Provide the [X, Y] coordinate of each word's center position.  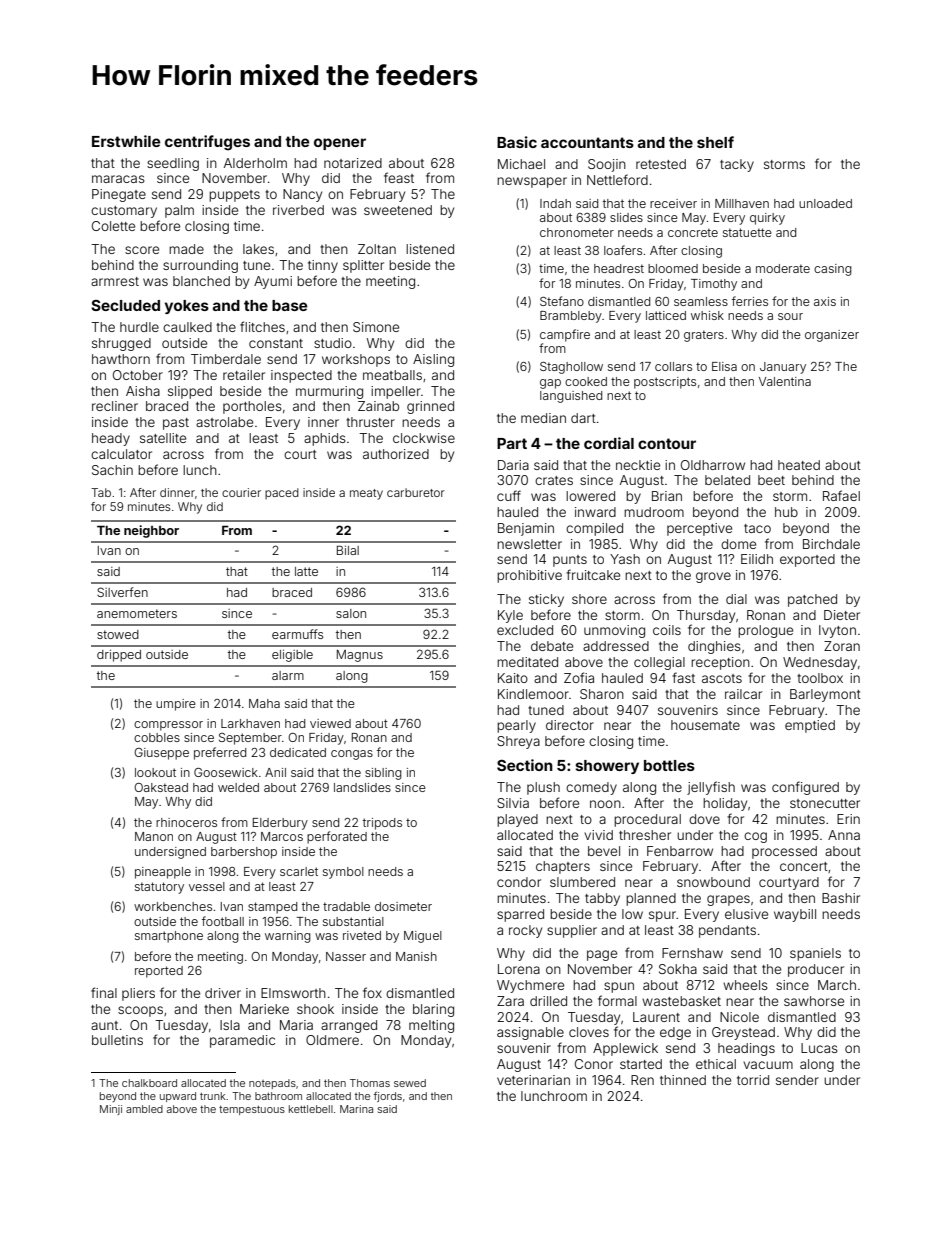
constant [276, 343]
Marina [356, 1109]
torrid [753, 1080]
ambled [144, 1109]
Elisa [724, 366]
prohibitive [529, 576]
